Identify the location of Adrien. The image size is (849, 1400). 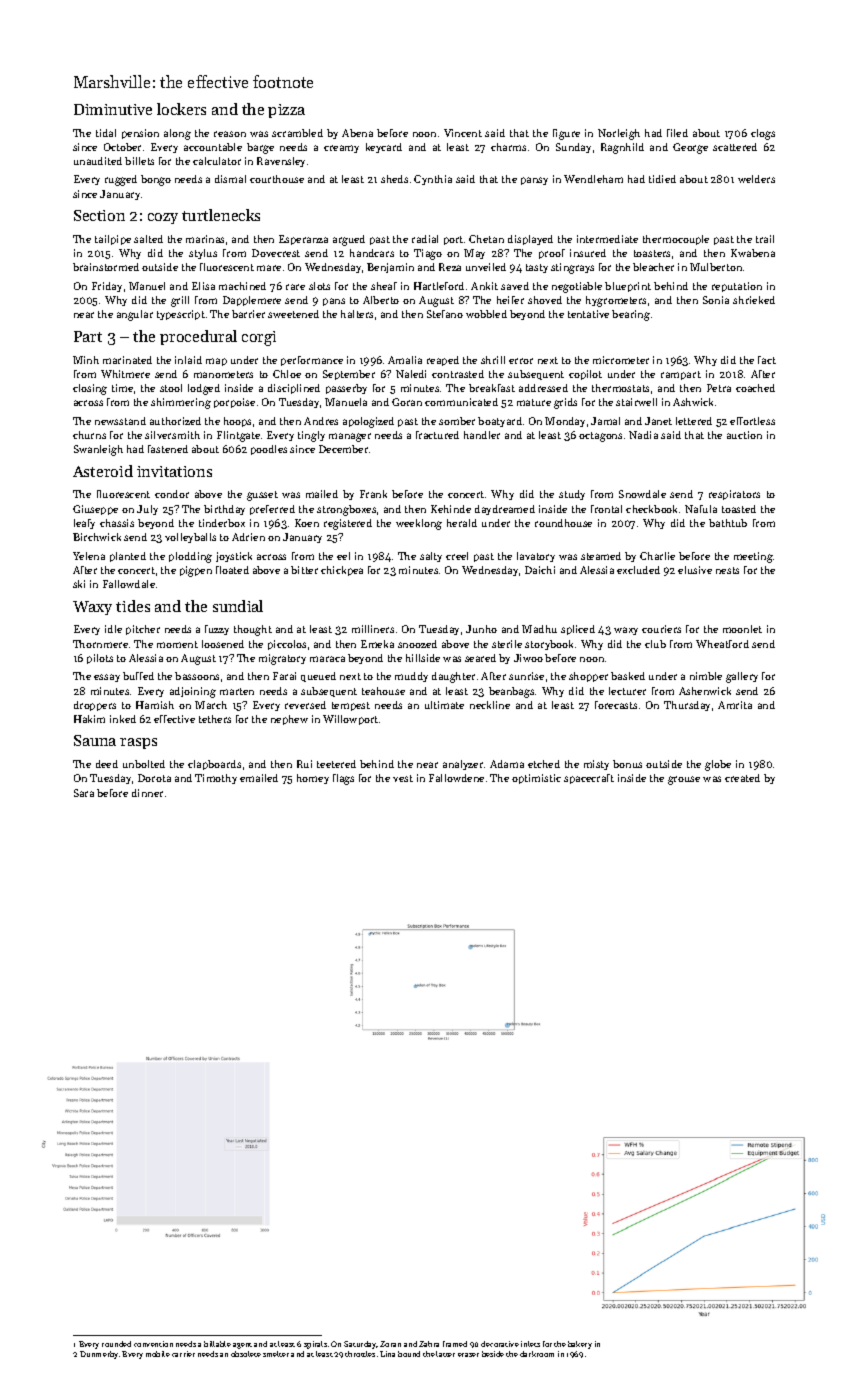
(248, 537).
